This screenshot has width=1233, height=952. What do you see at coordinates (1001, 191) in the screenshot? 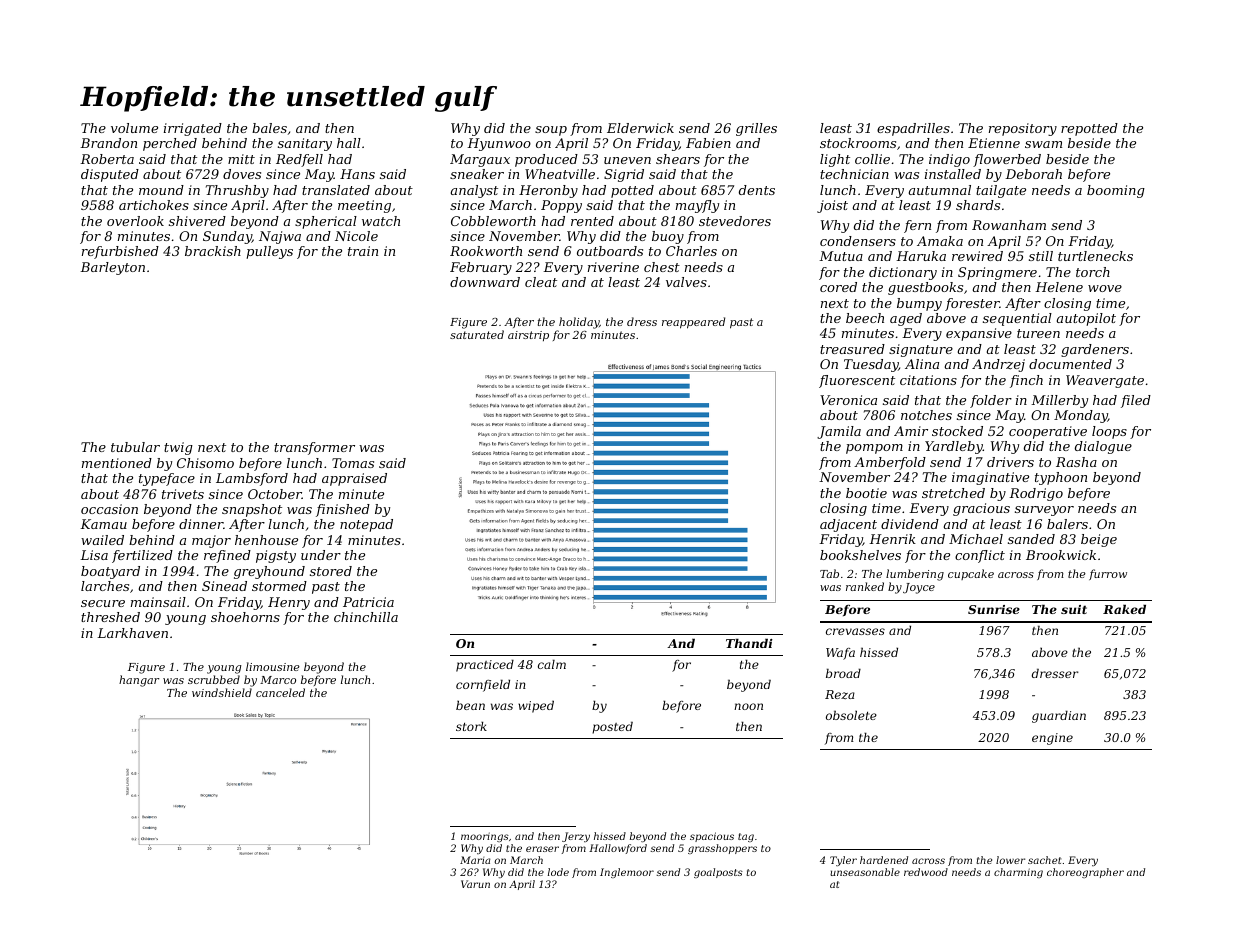
I see `tailgate` at bounding box center [1001, 191].
